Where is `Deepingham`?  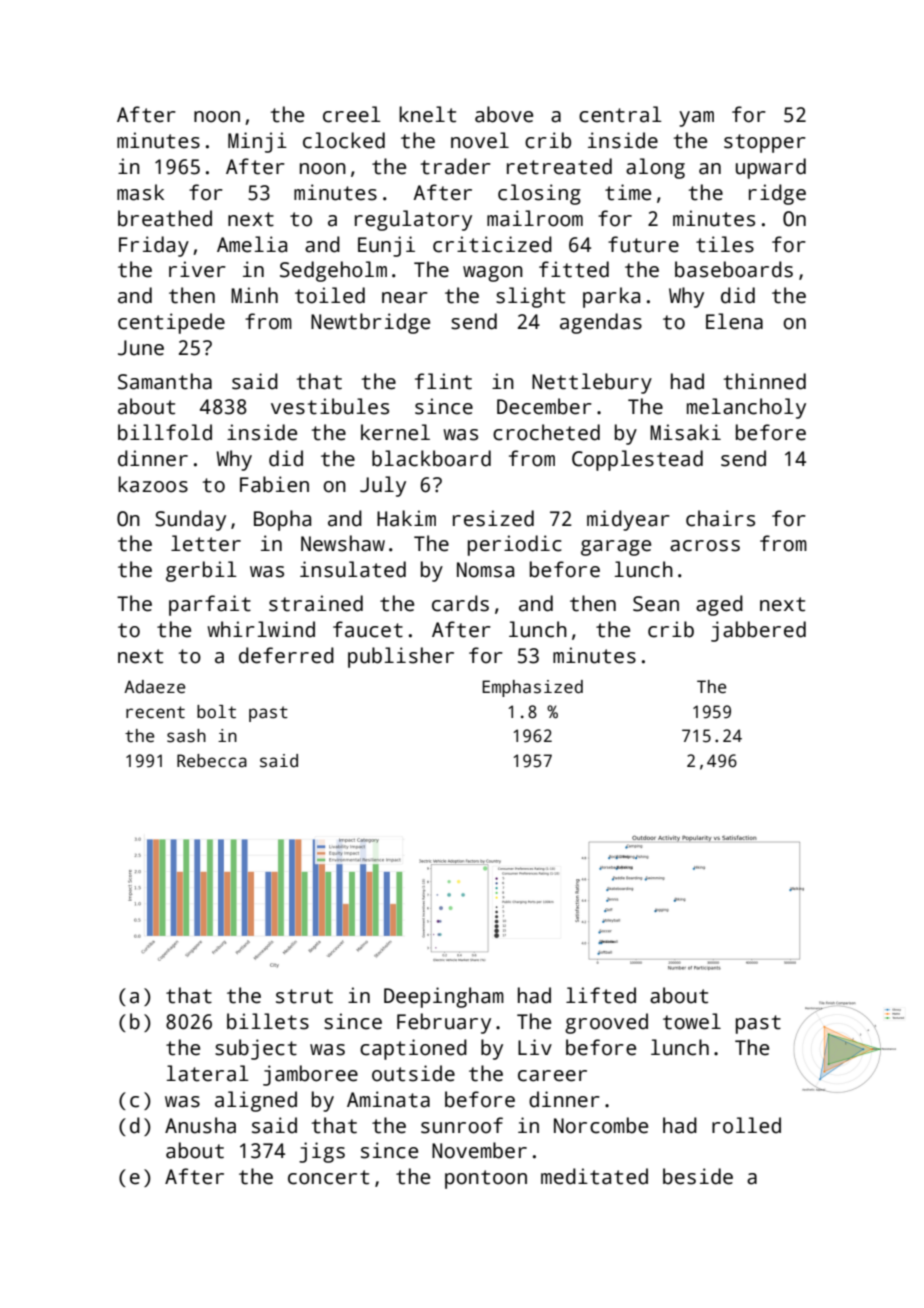 Deepingham is located at coordinates (444, 997).
